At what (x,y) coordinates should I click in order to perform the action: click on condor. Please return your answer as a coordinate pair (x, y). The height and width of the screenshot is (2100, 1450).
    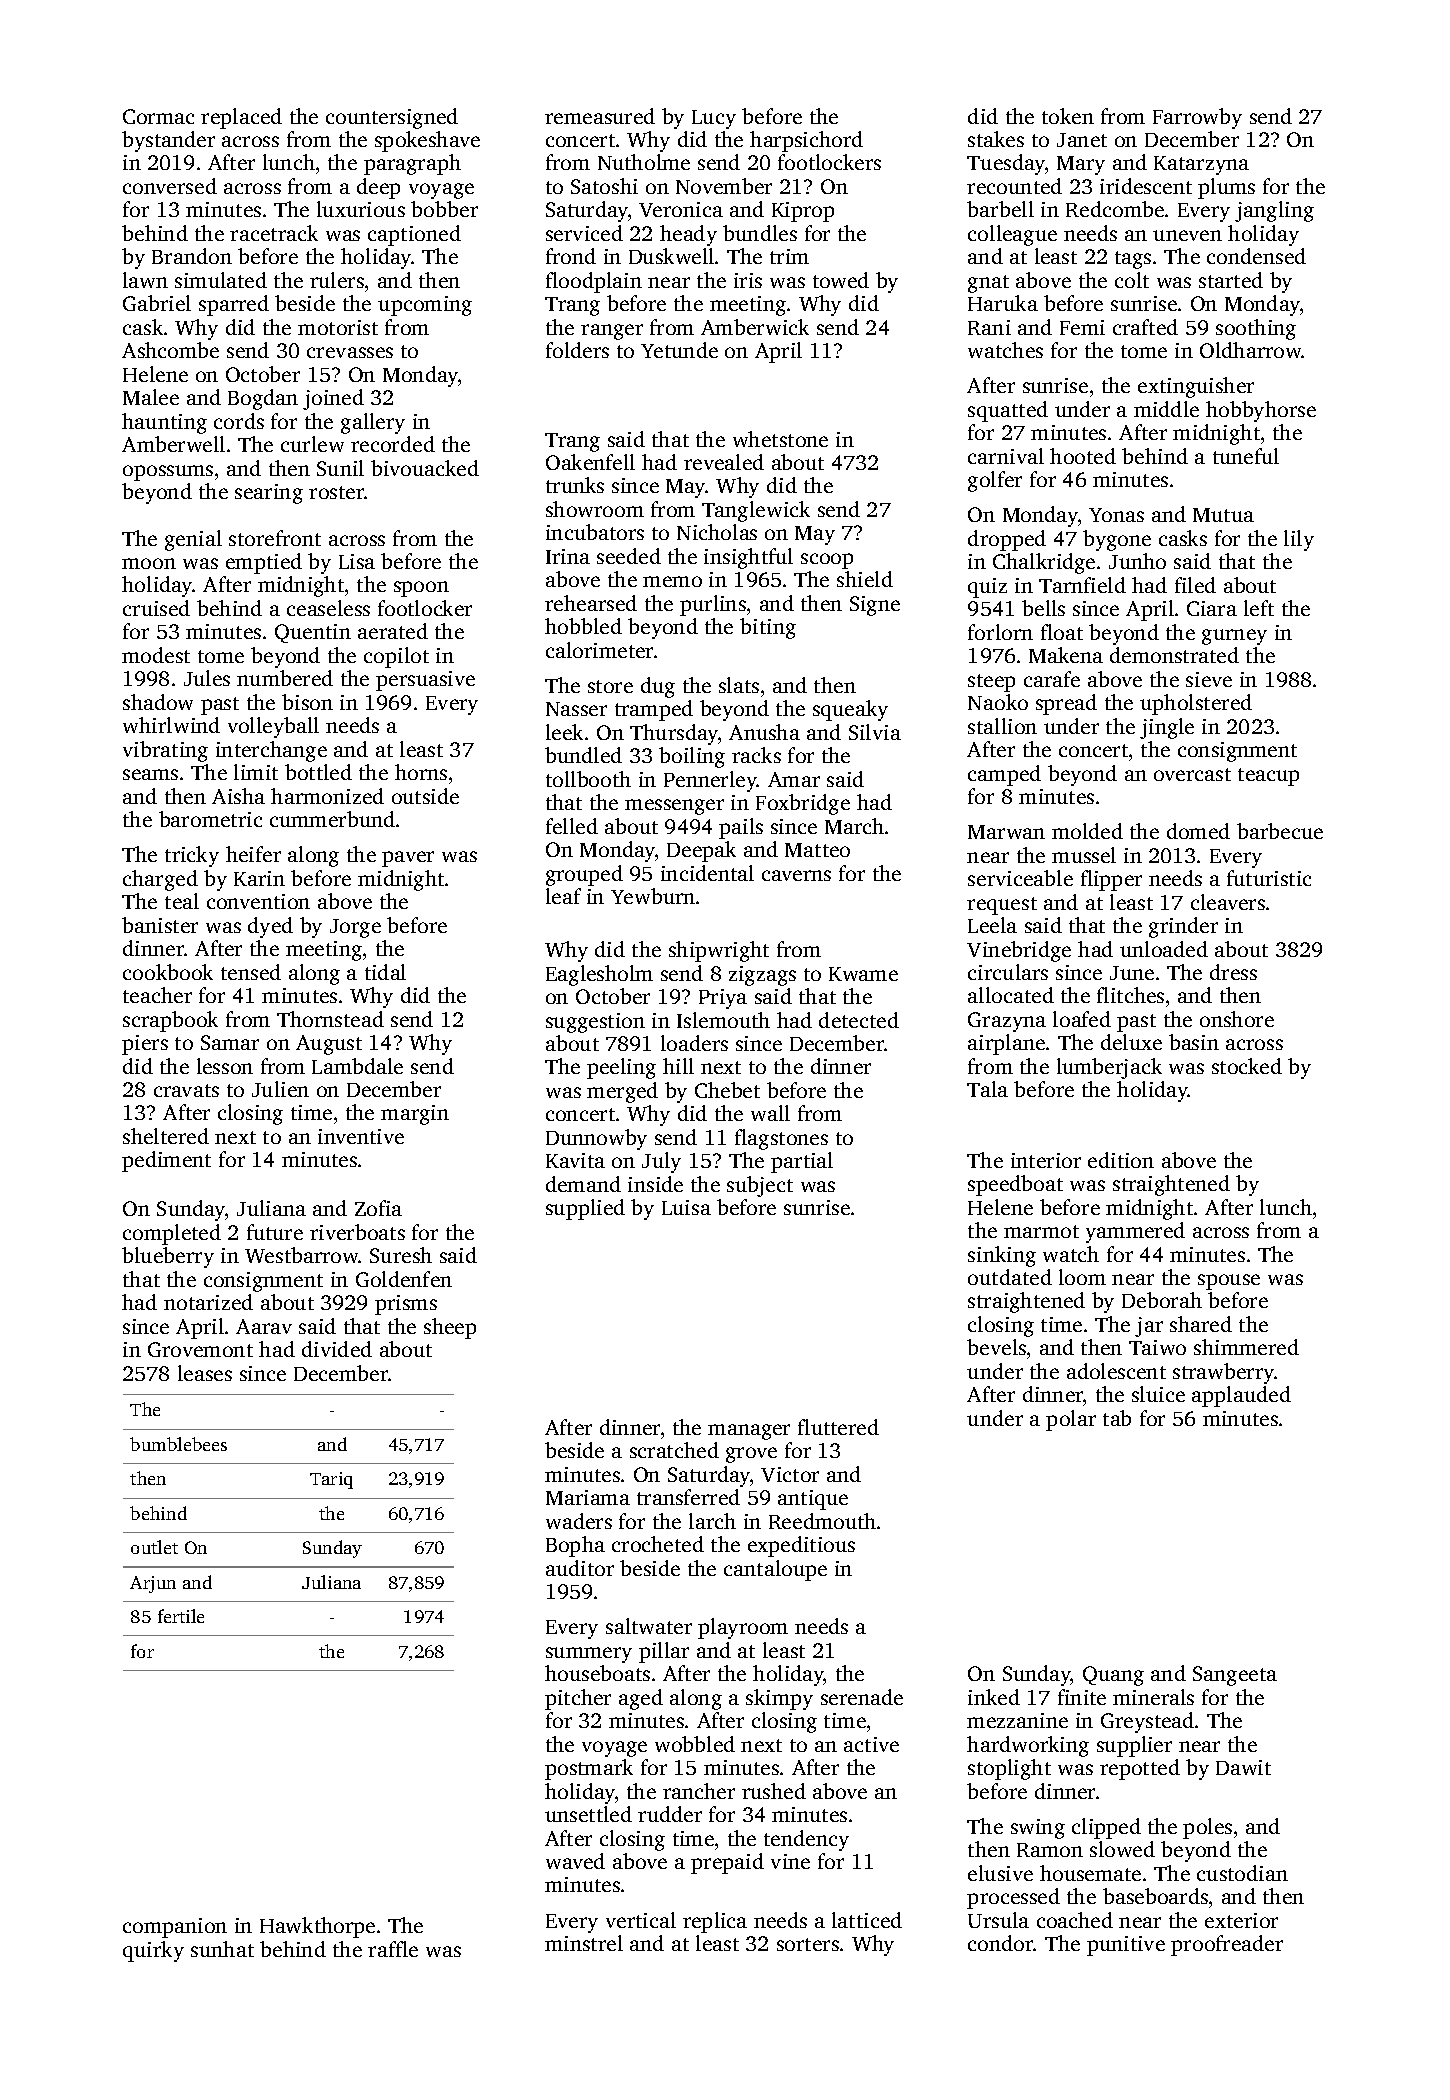
    Looking at the image, I should click on (1001, 1943).
